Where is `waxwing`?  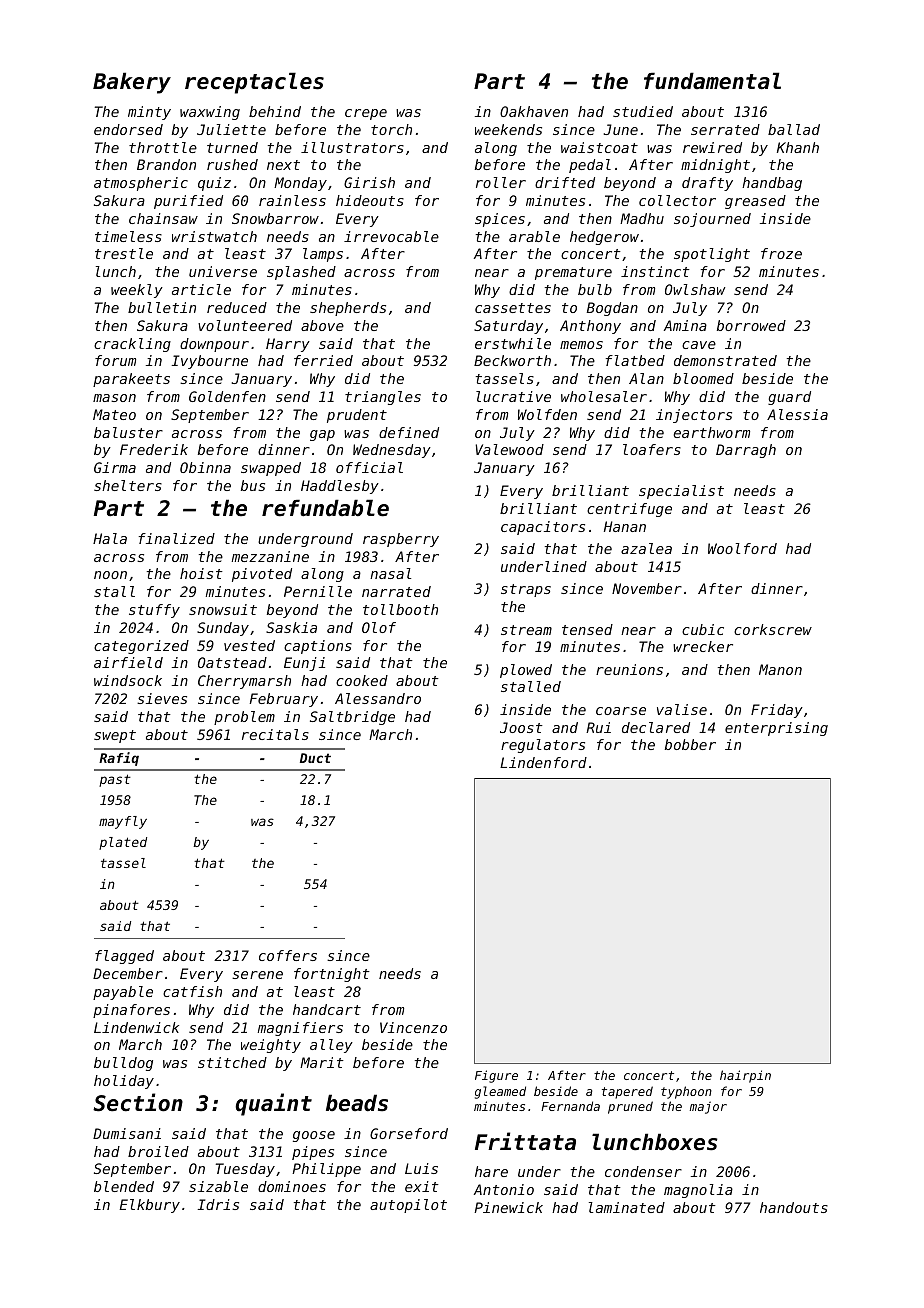
waxwing is located at coordinates (210, 113).
